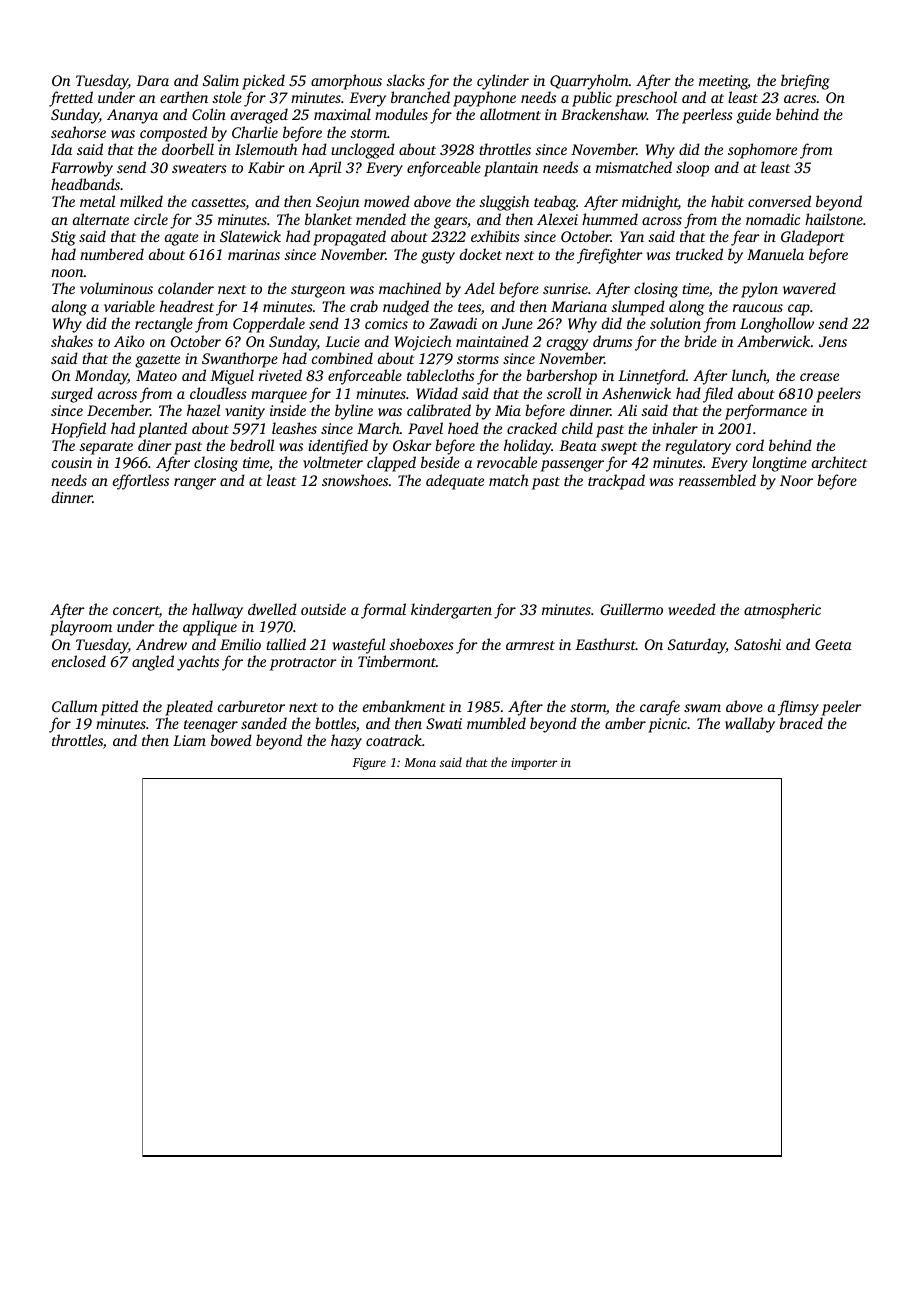  I want to click on hailstone, so click(834, 219).
